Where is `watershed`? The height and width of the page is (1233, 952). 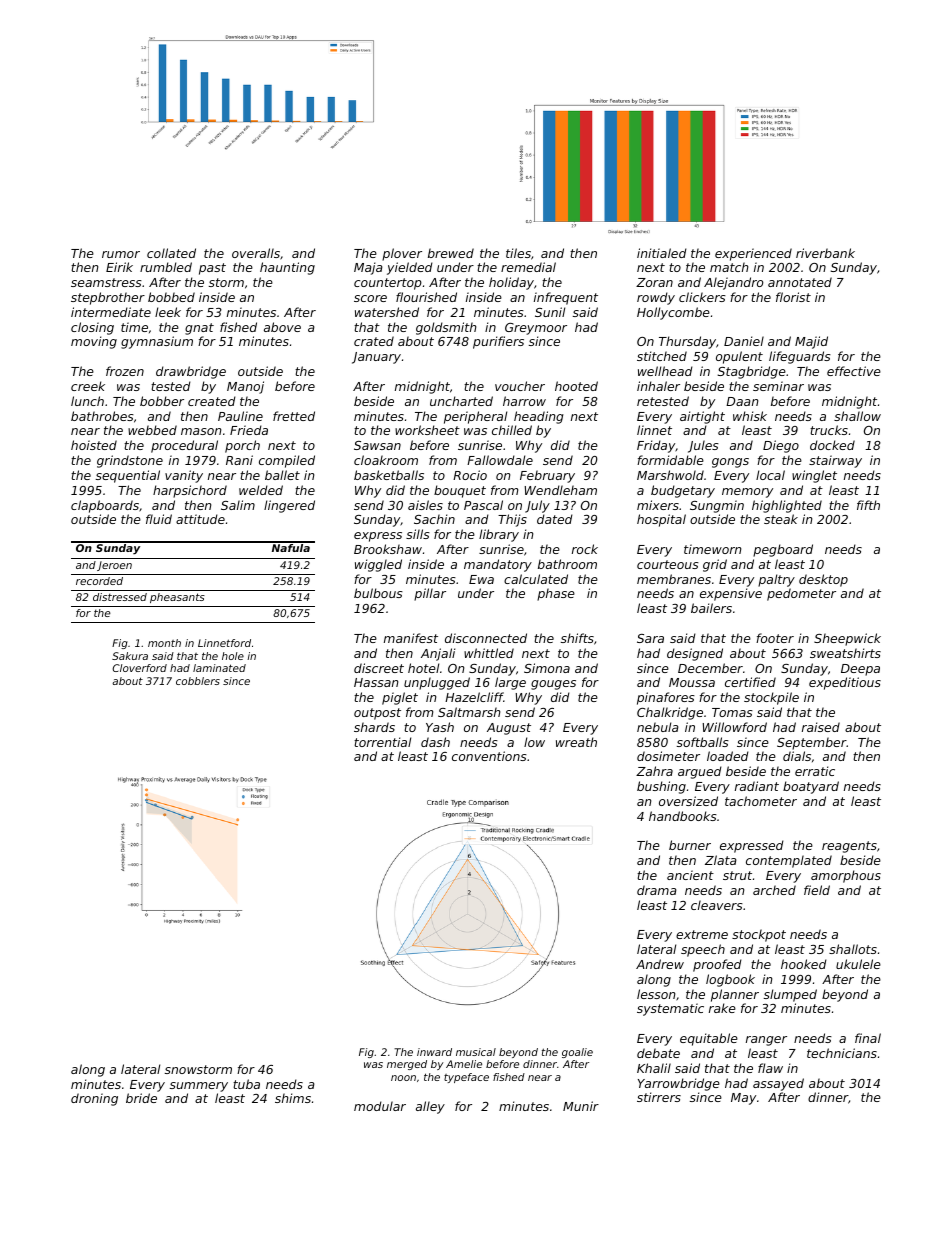 watershed is located at coordinates (387, 312).
